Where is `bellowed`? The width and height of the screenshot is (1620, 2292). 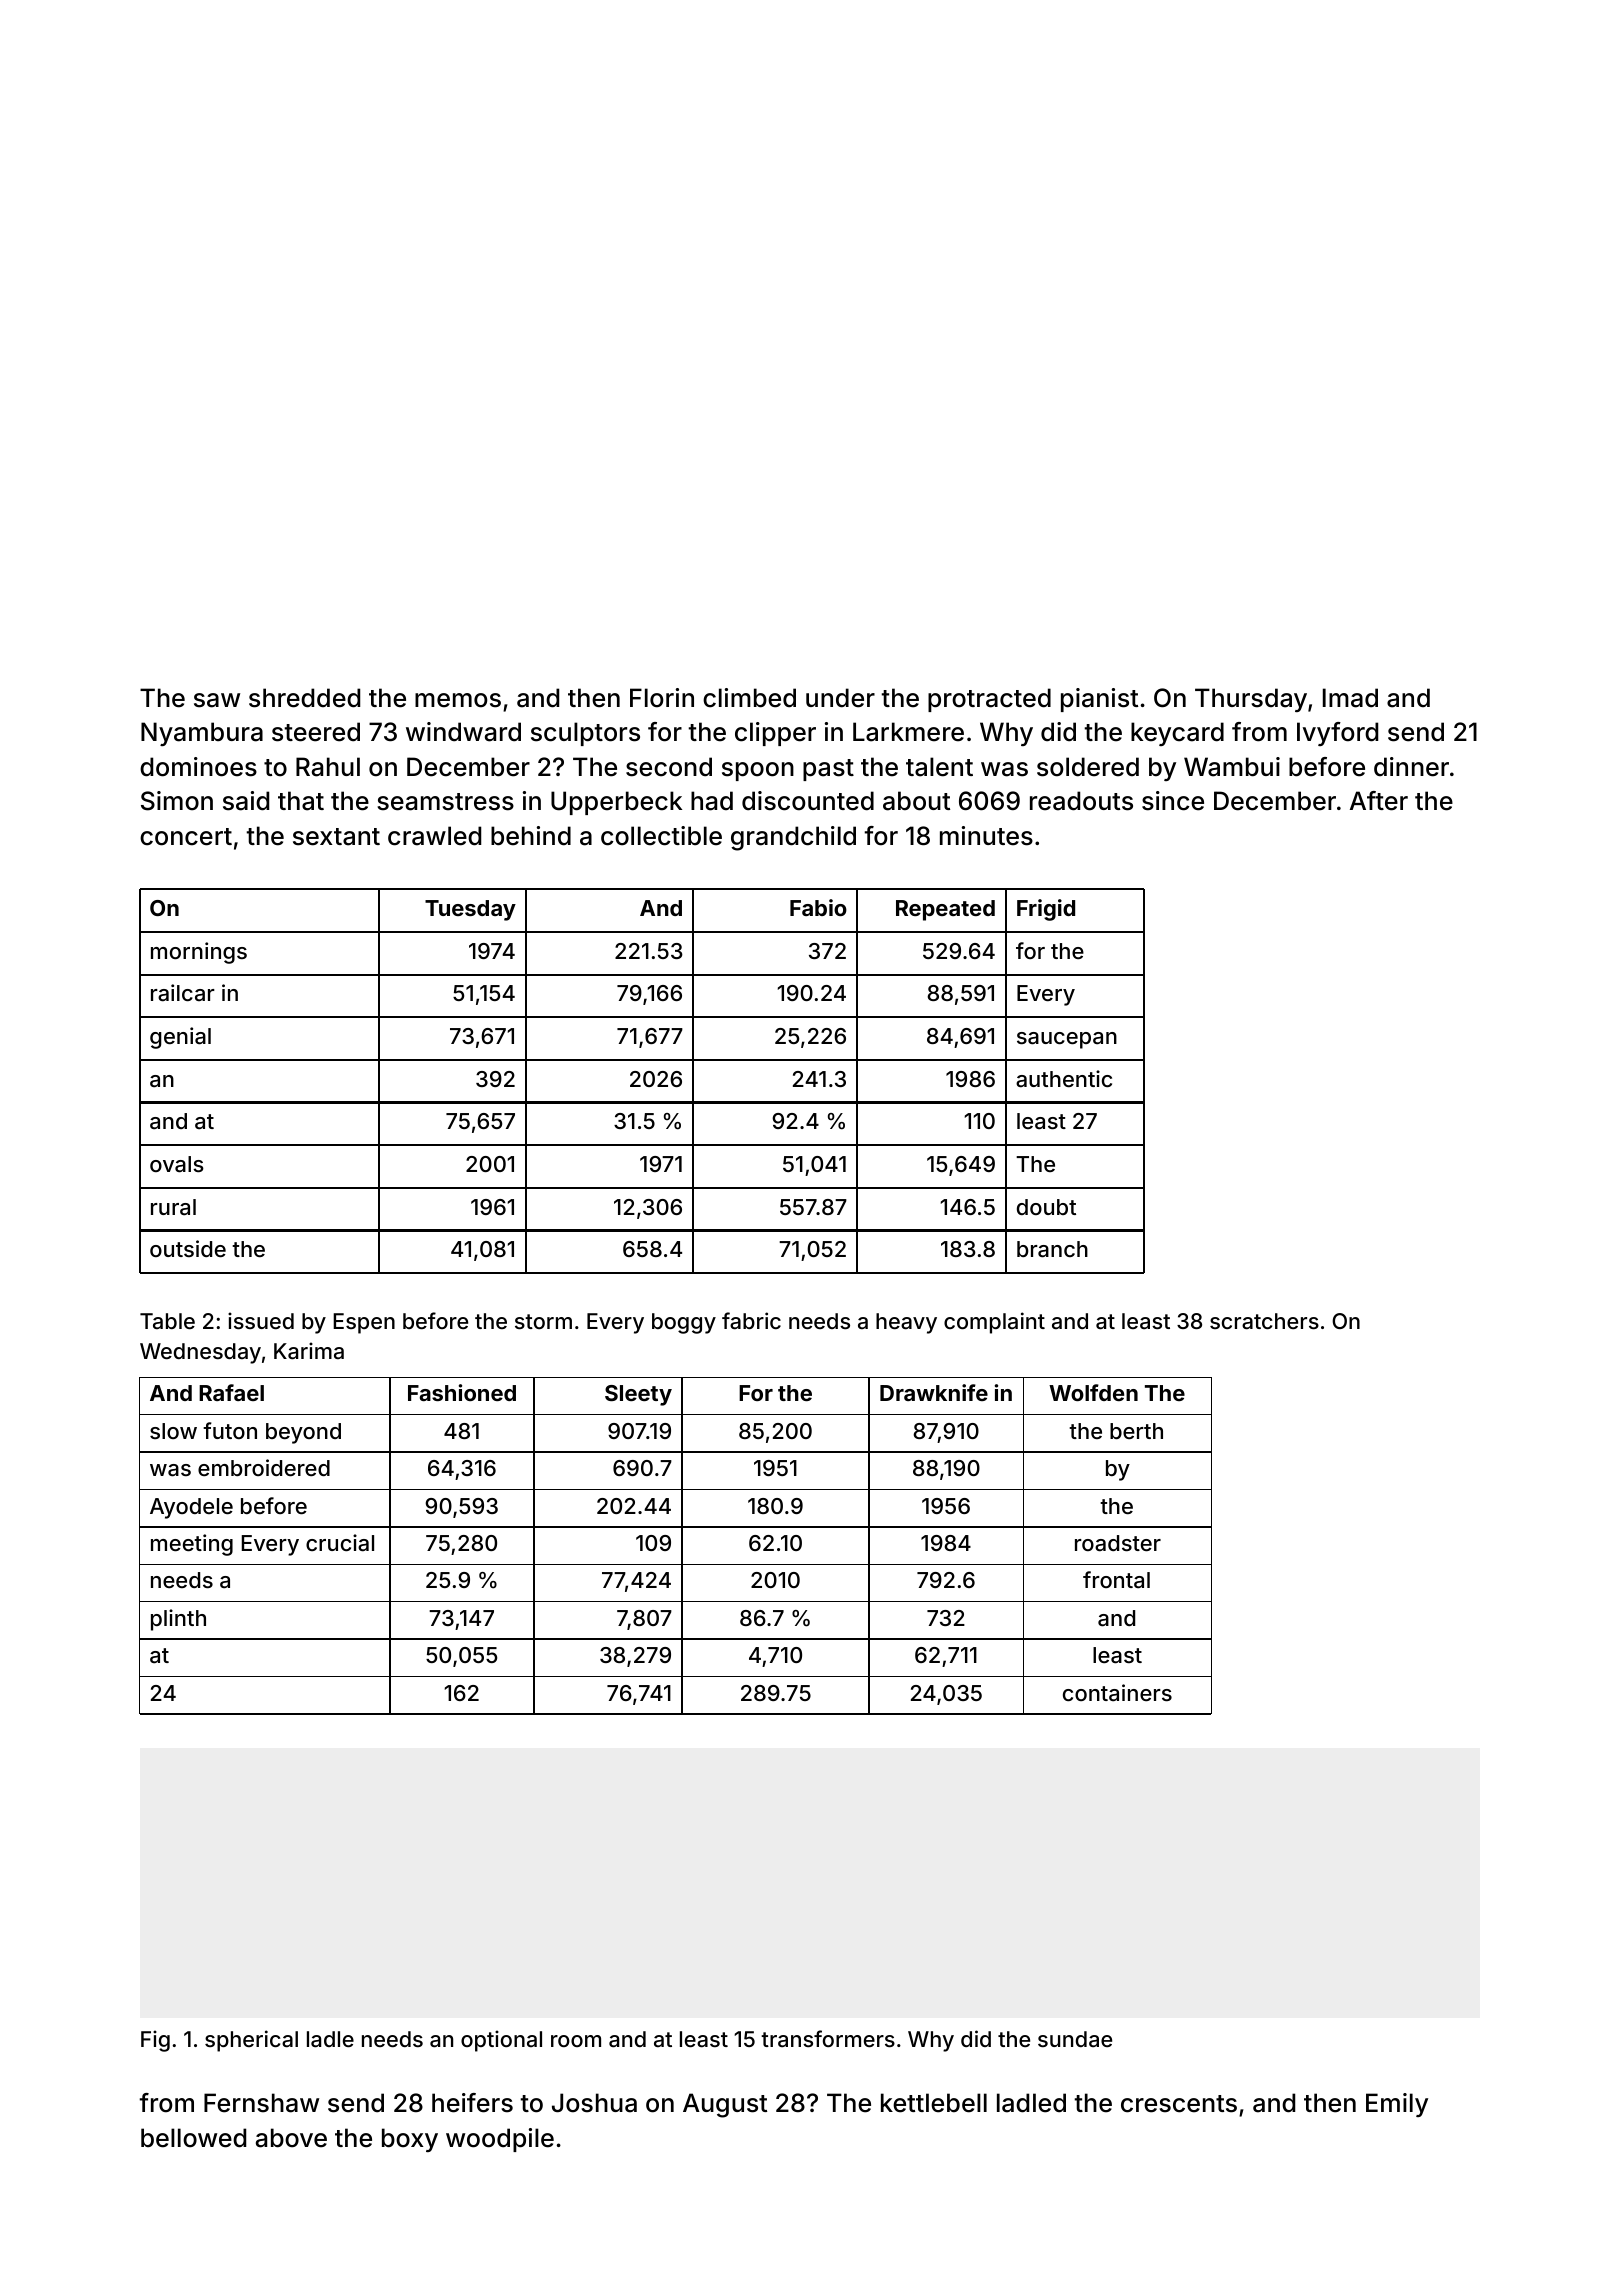 bellowed is located at coordinates (193, 2138).
